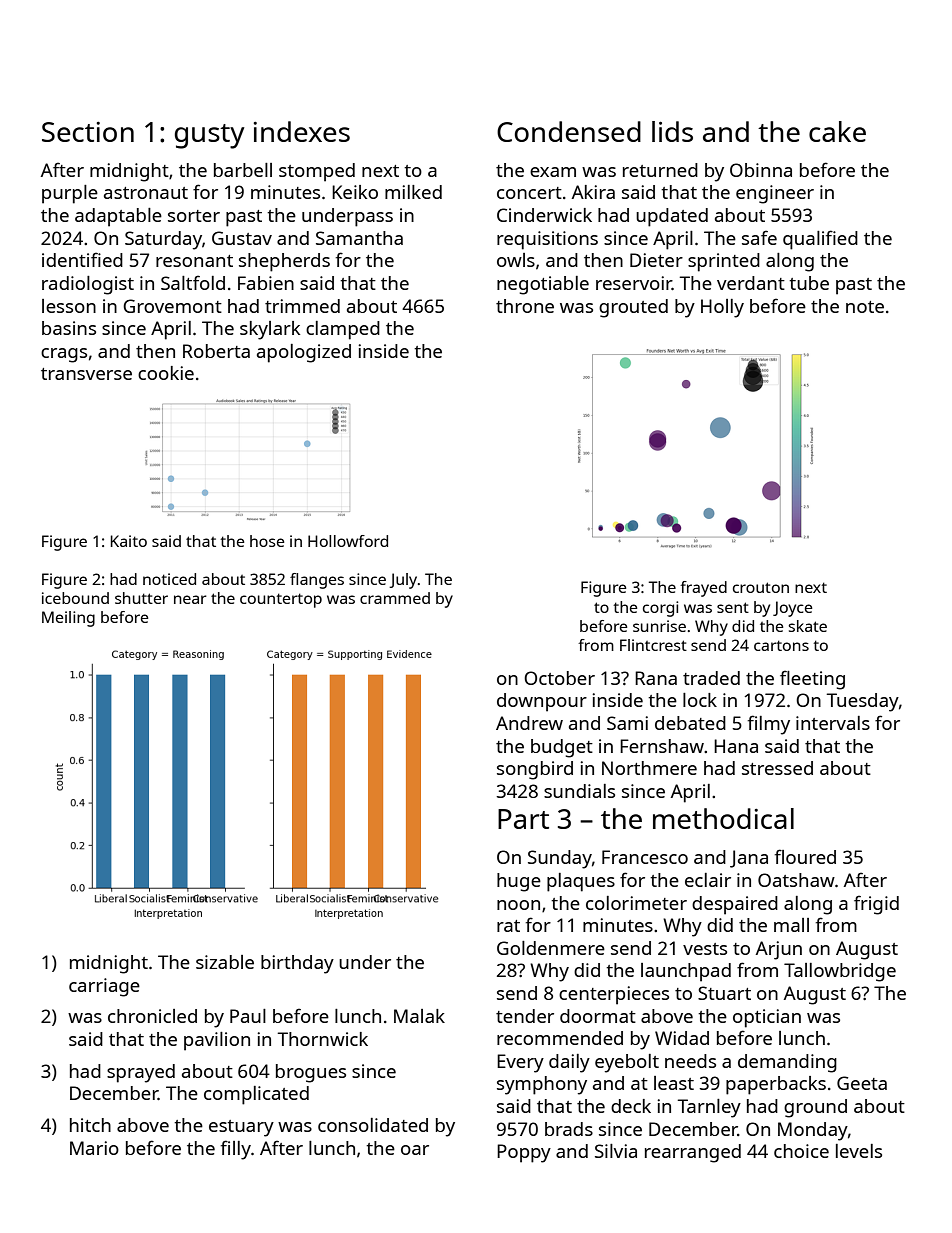 This image has height=1233, width=952. What do you see at coordinates (190, 599) in the image?
I see `near` at bounding box center [190, 599].
